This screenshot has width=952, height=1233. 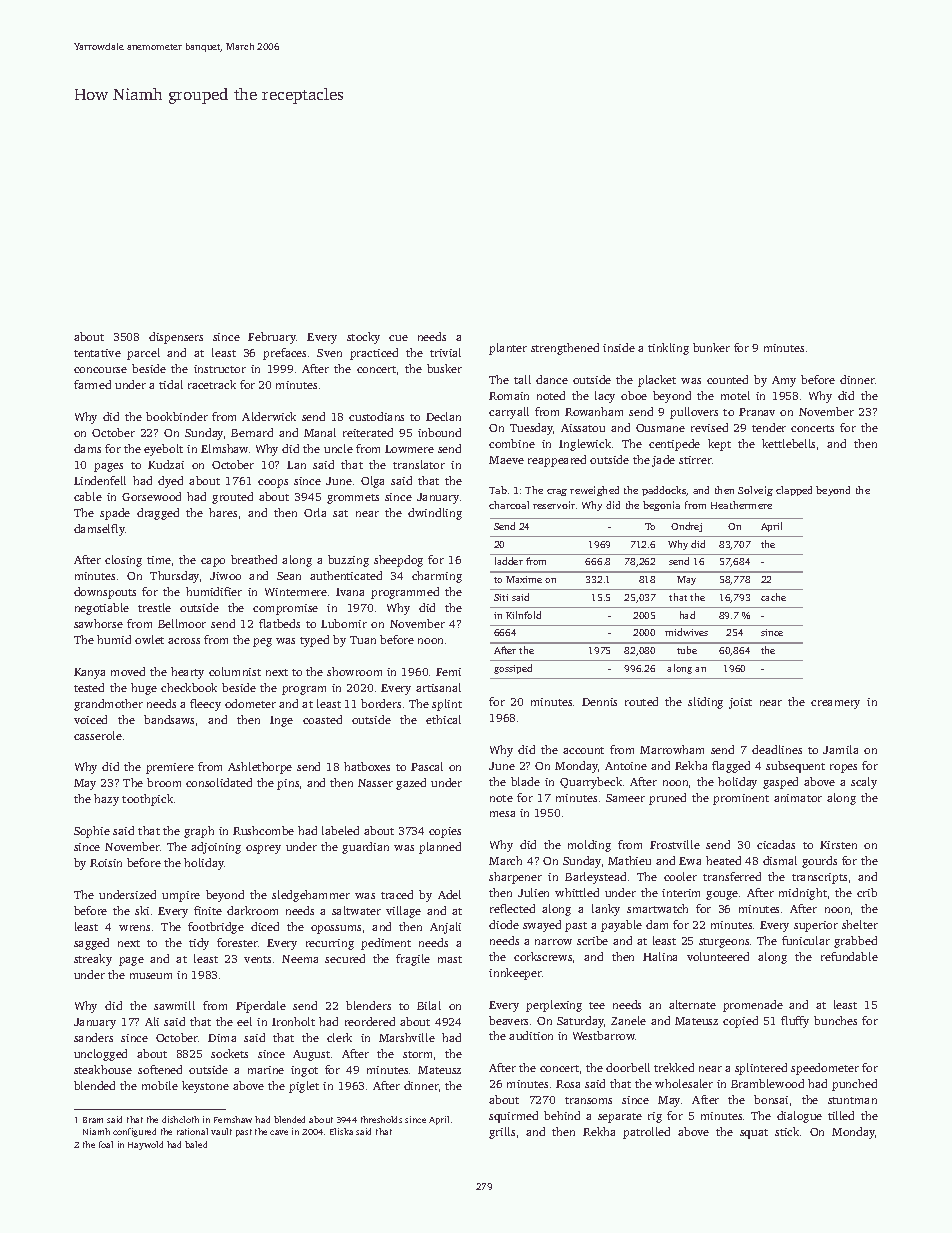 I want to click on dance, so click(x=552, y=379).
